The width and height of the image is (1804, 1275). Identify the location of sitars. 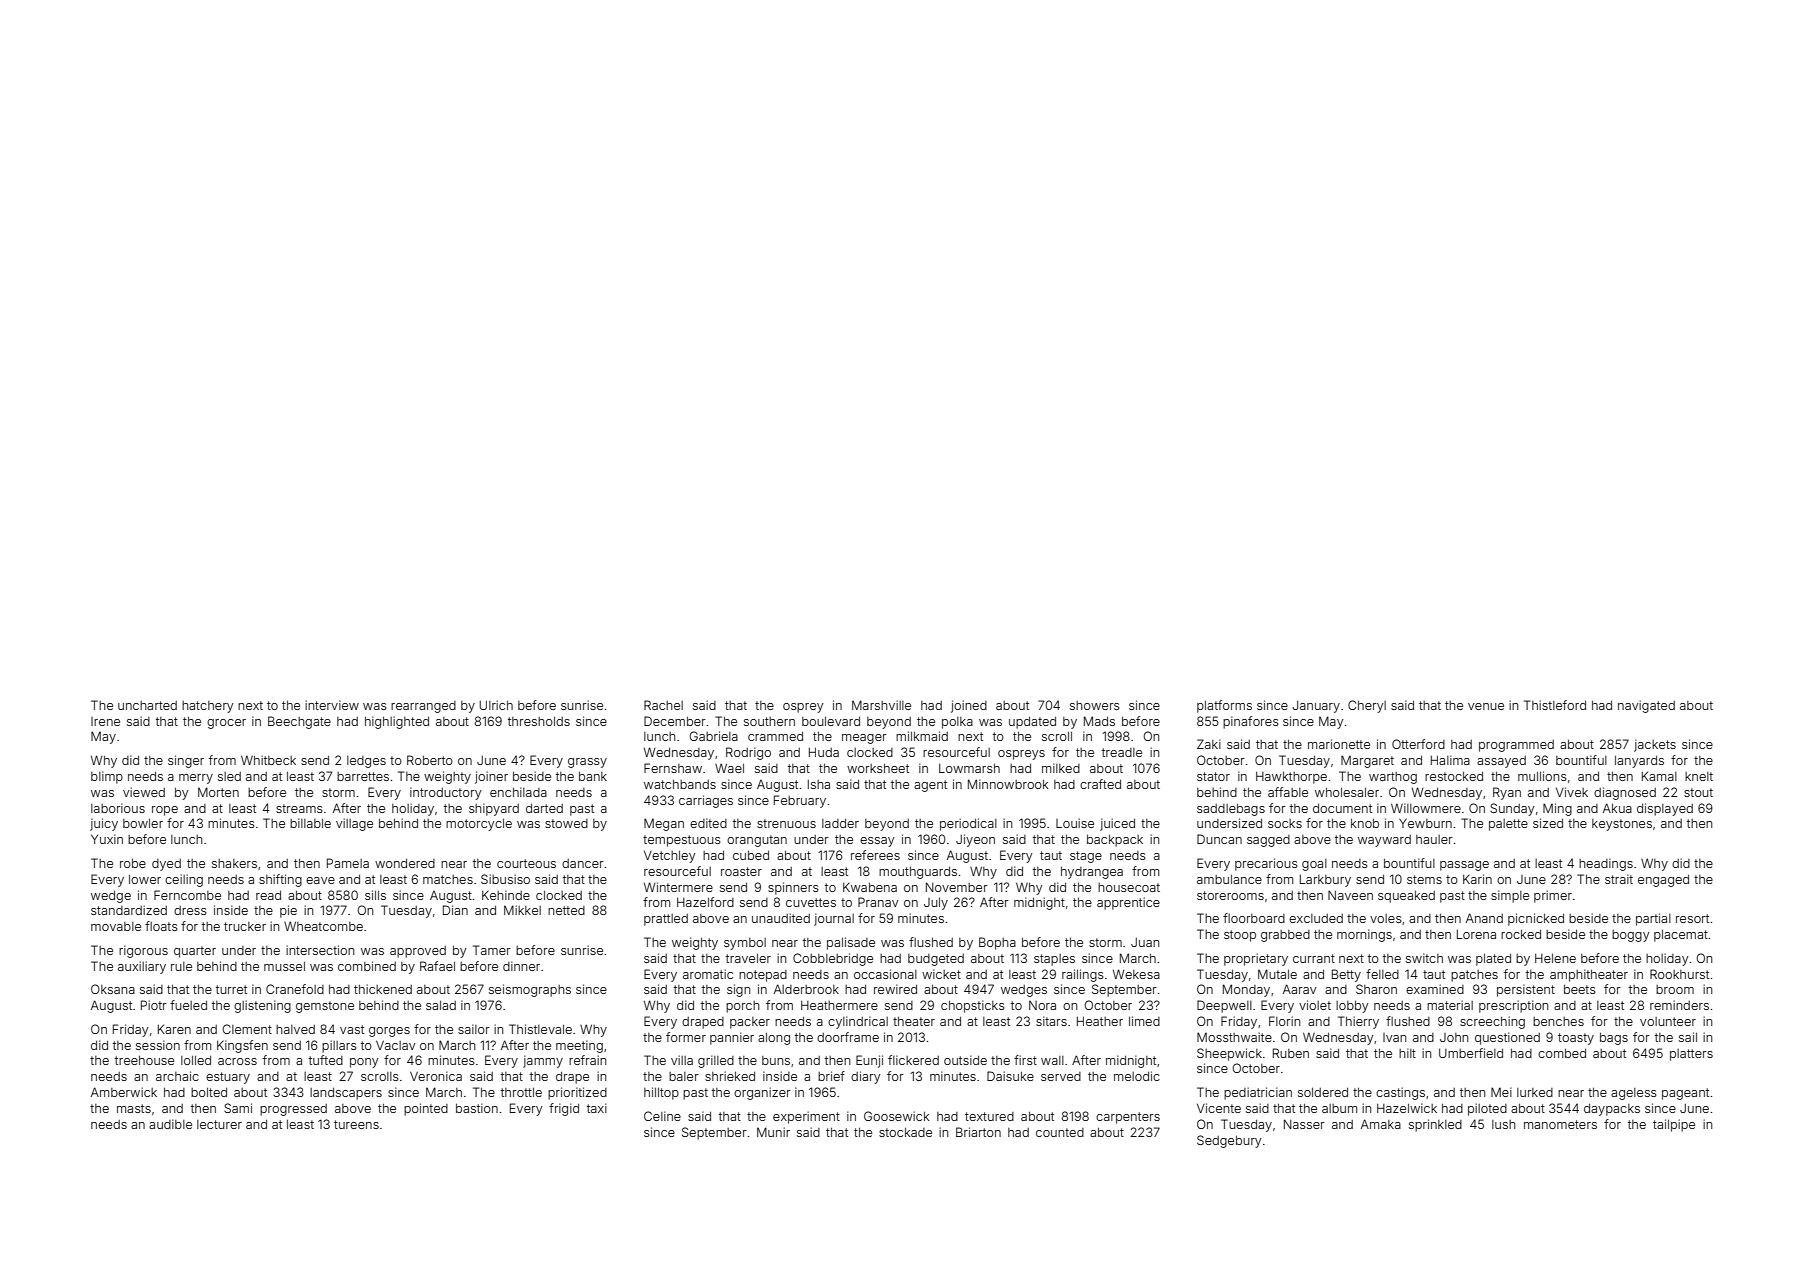
(1051, 1021).
